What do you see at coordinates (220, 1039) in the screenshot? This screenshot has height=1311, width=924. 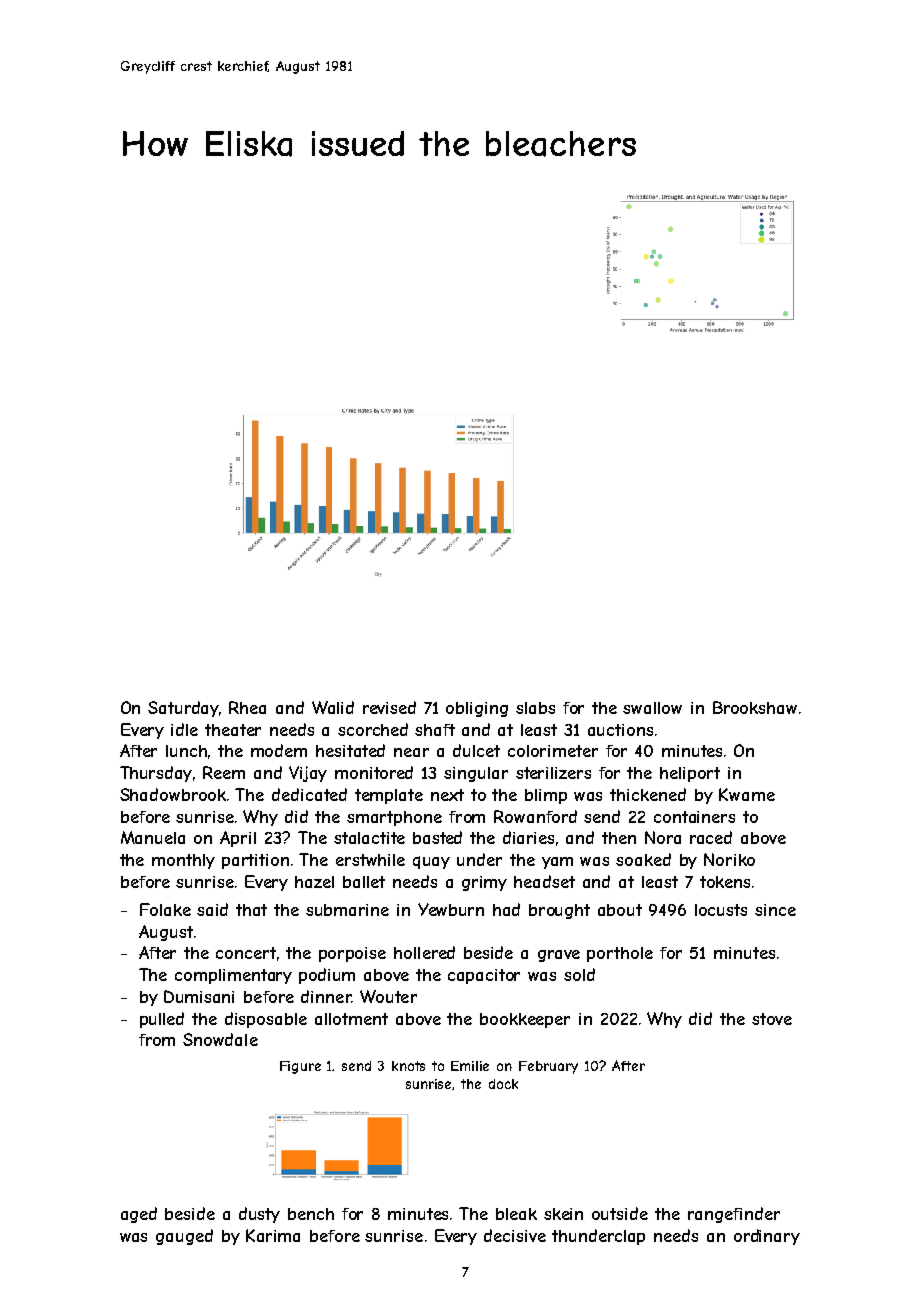 I see `Snowdale` at bounding box center [220, 1039].
